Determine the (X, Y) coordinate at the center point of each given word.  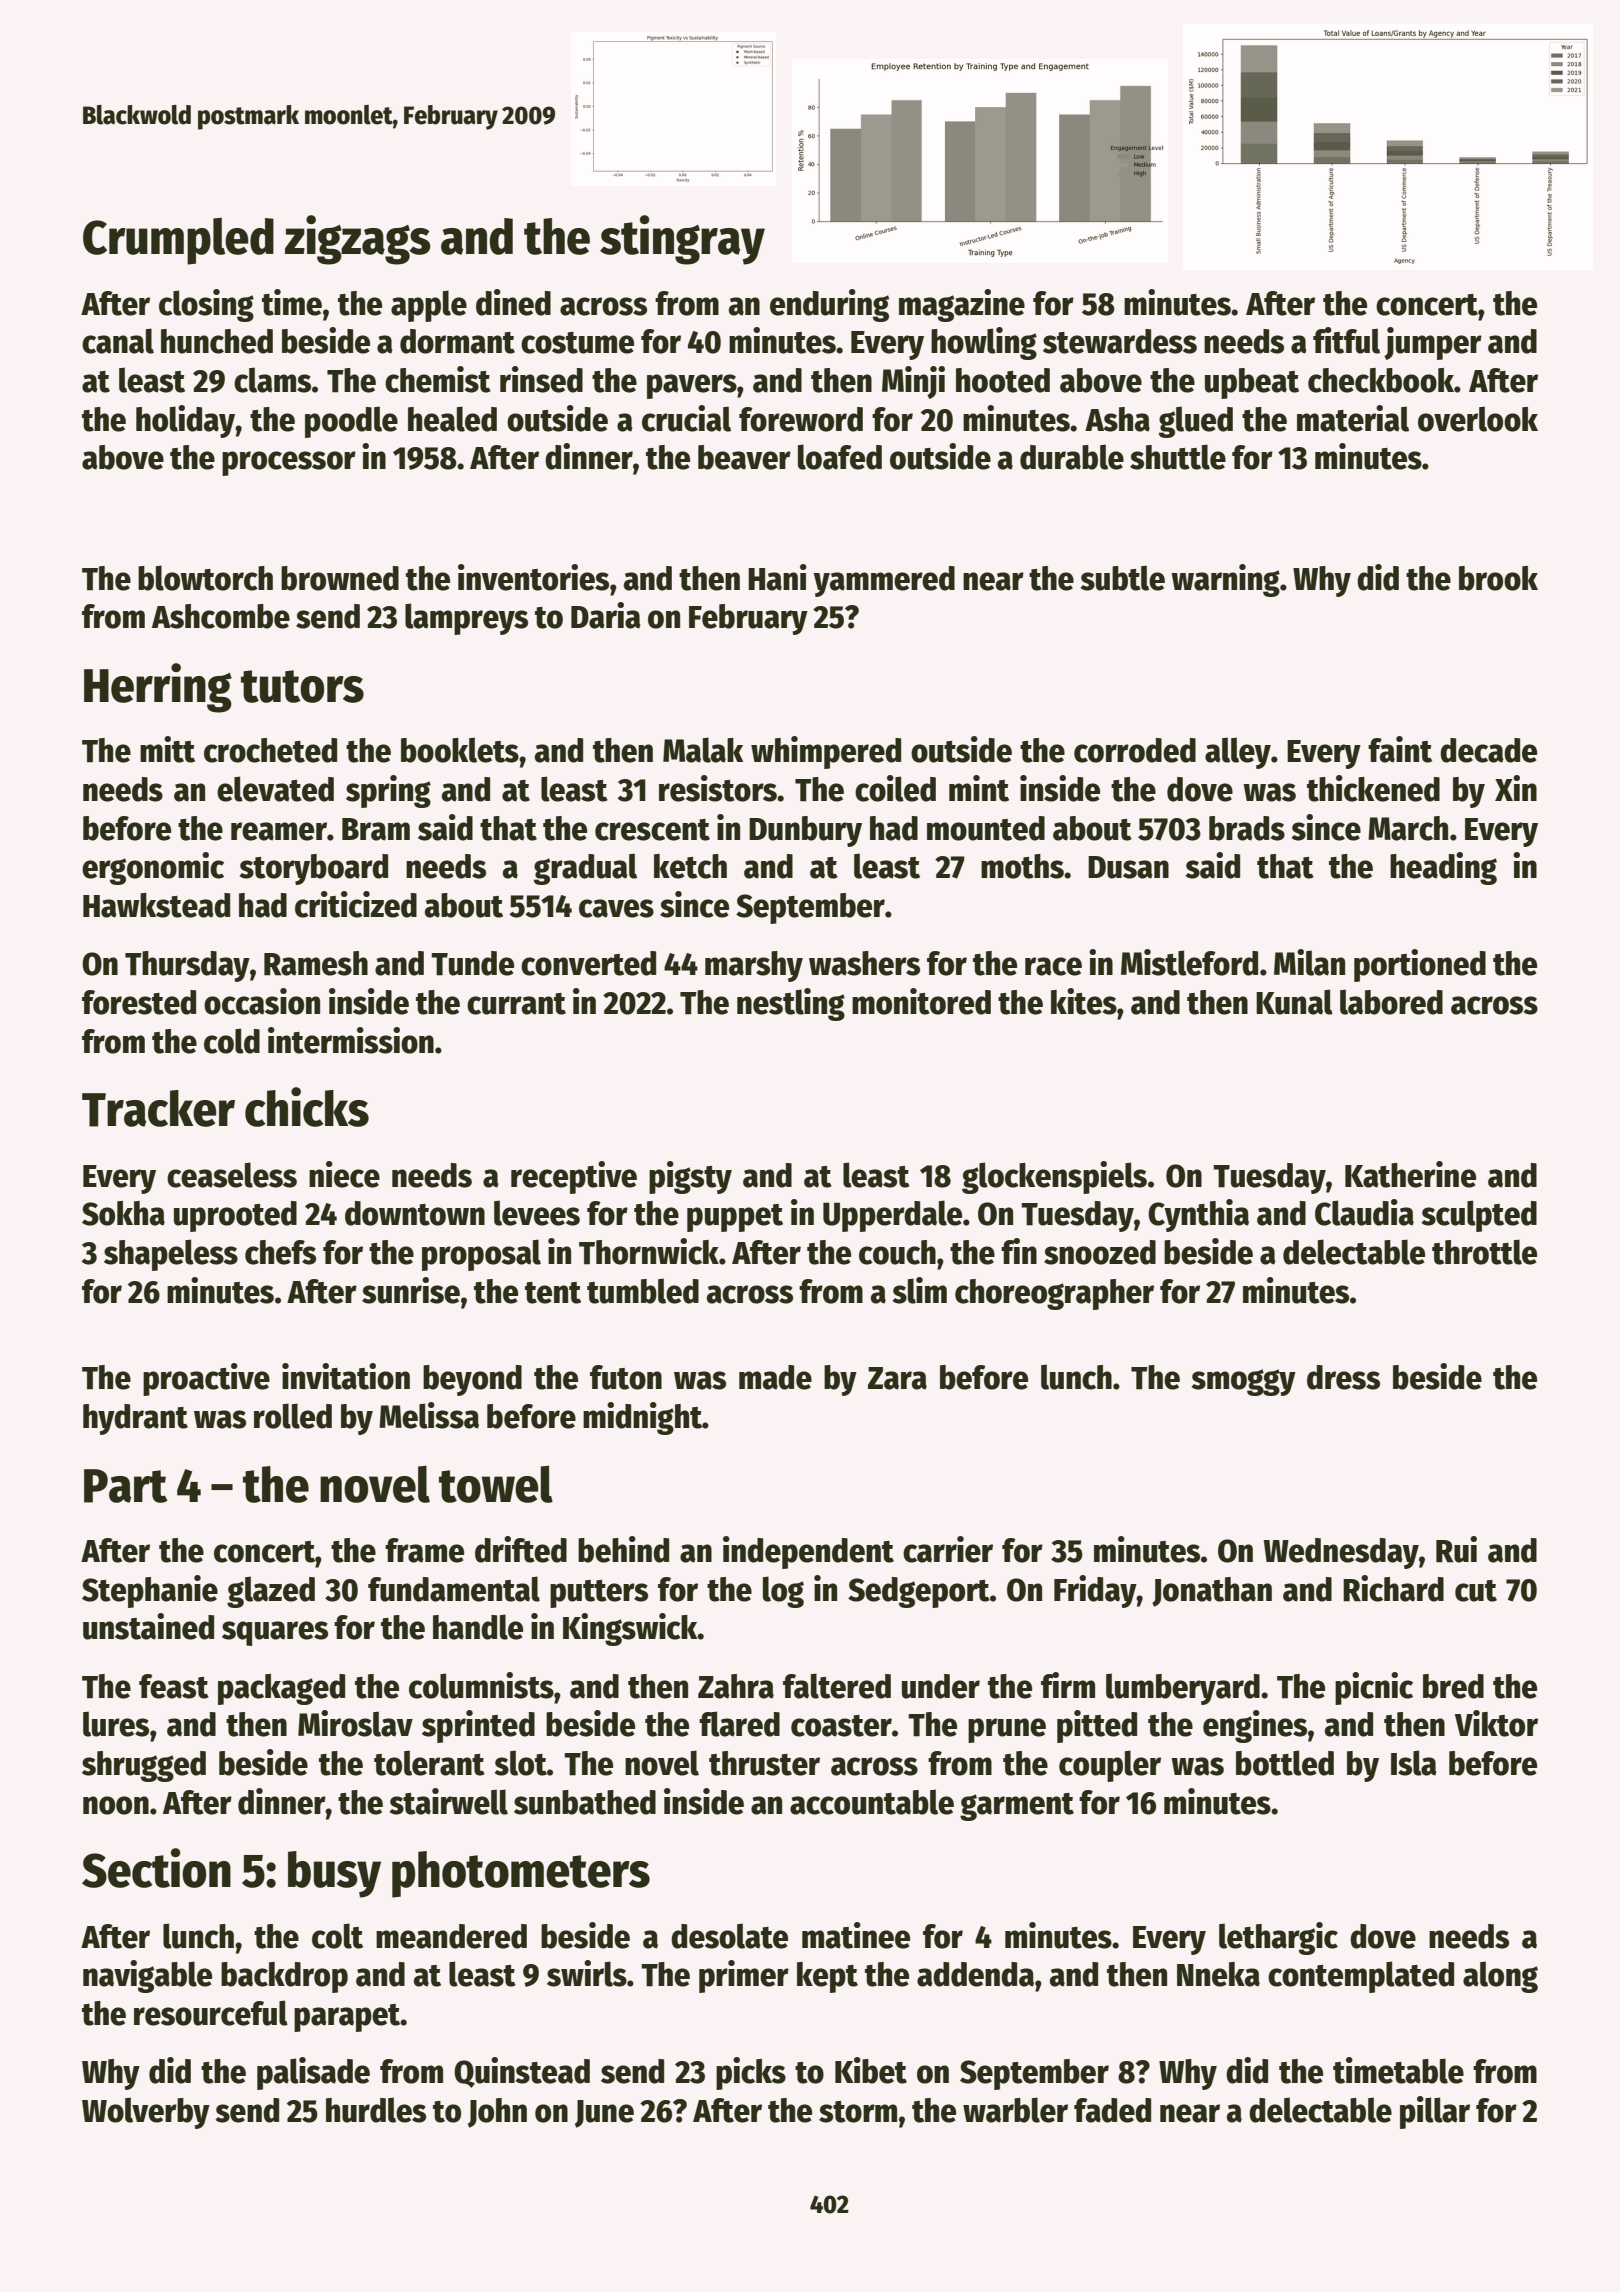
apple (429, 306)
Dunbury (805, 831)
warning (1225, 580)
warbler (1015, 2110)
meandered (451, 1936)
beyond (472, 1380)
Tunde (472, 963)
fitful (1346, 340)
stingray (682, 240)
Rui (1456, 1549)
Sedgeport (919, 1592)
